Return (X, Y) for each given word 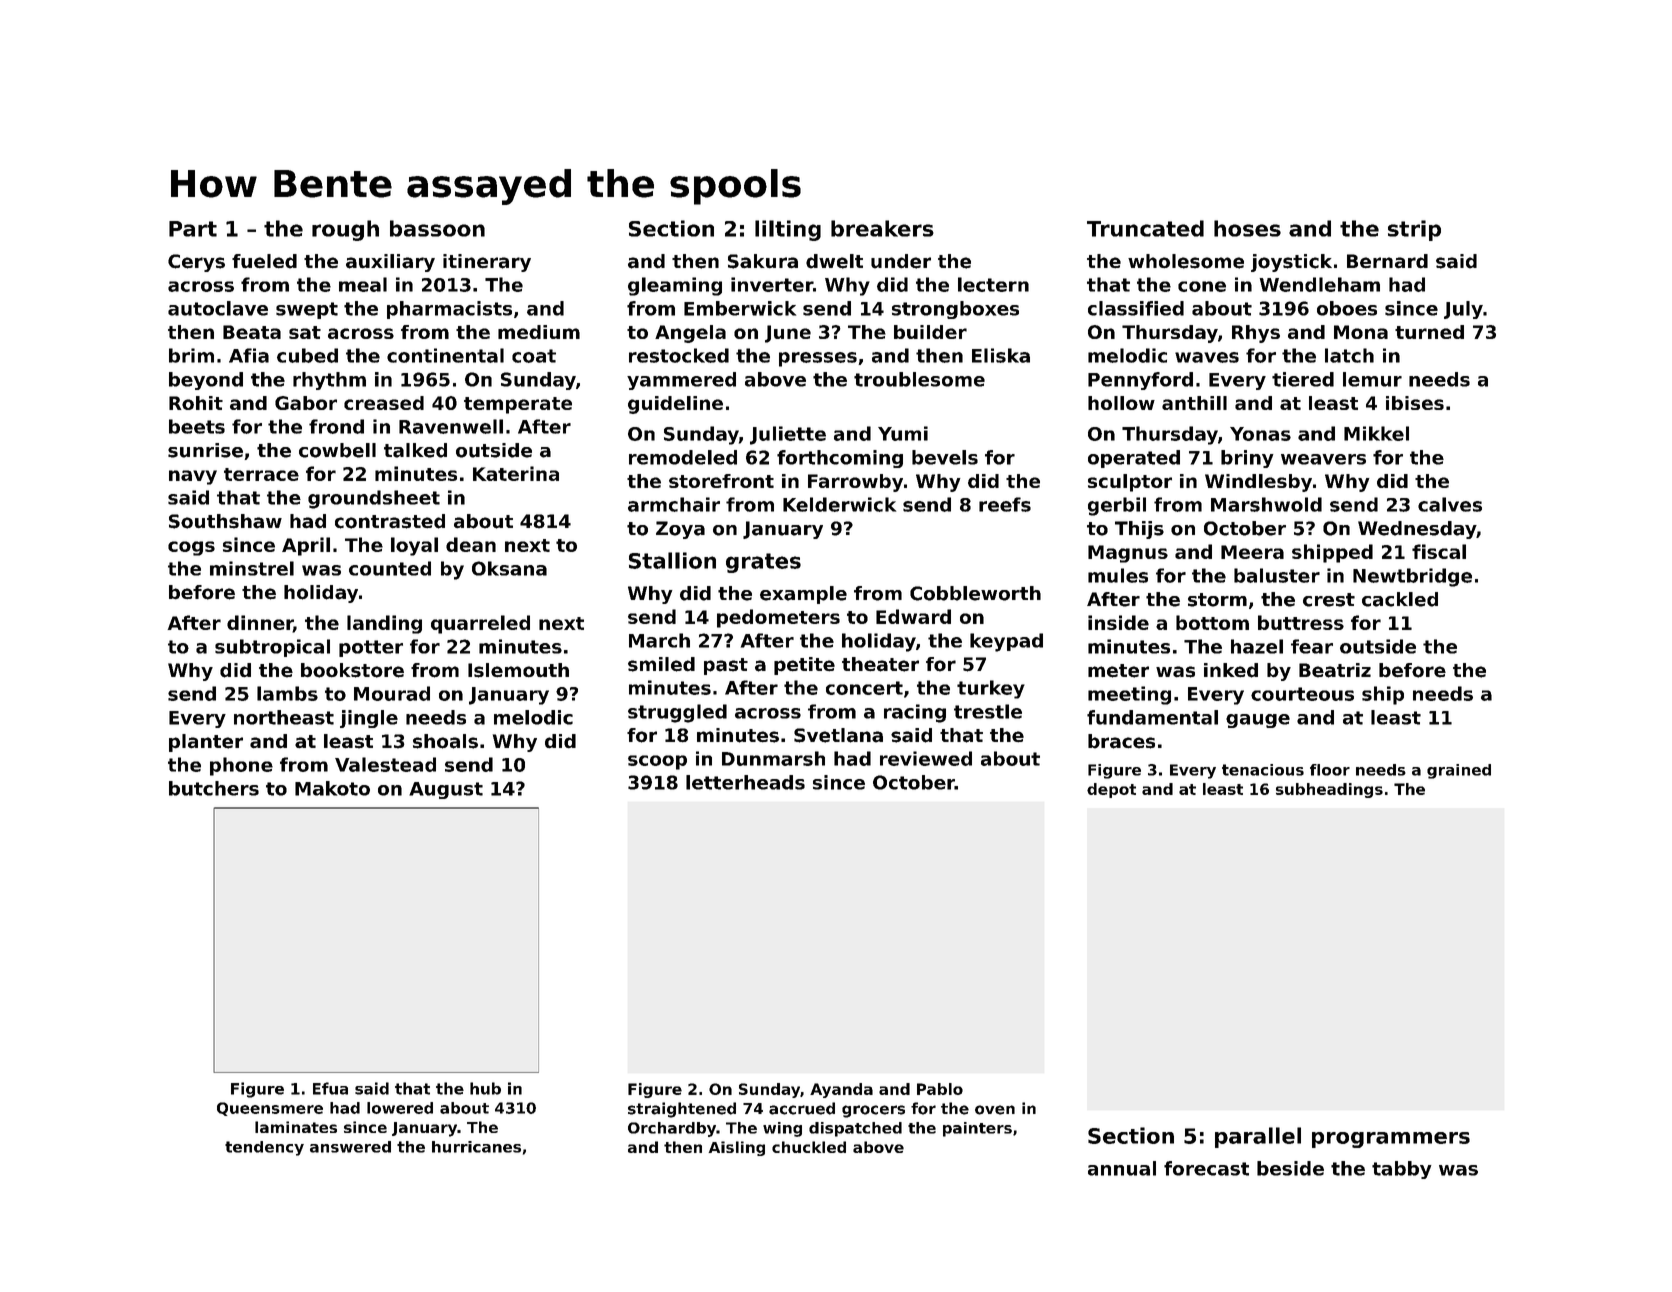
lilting (788, 230)
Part (193, 229)
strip (1414, 230)
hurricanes (476, 1147)
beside (1290, 1168)
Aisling (736, 1148)
